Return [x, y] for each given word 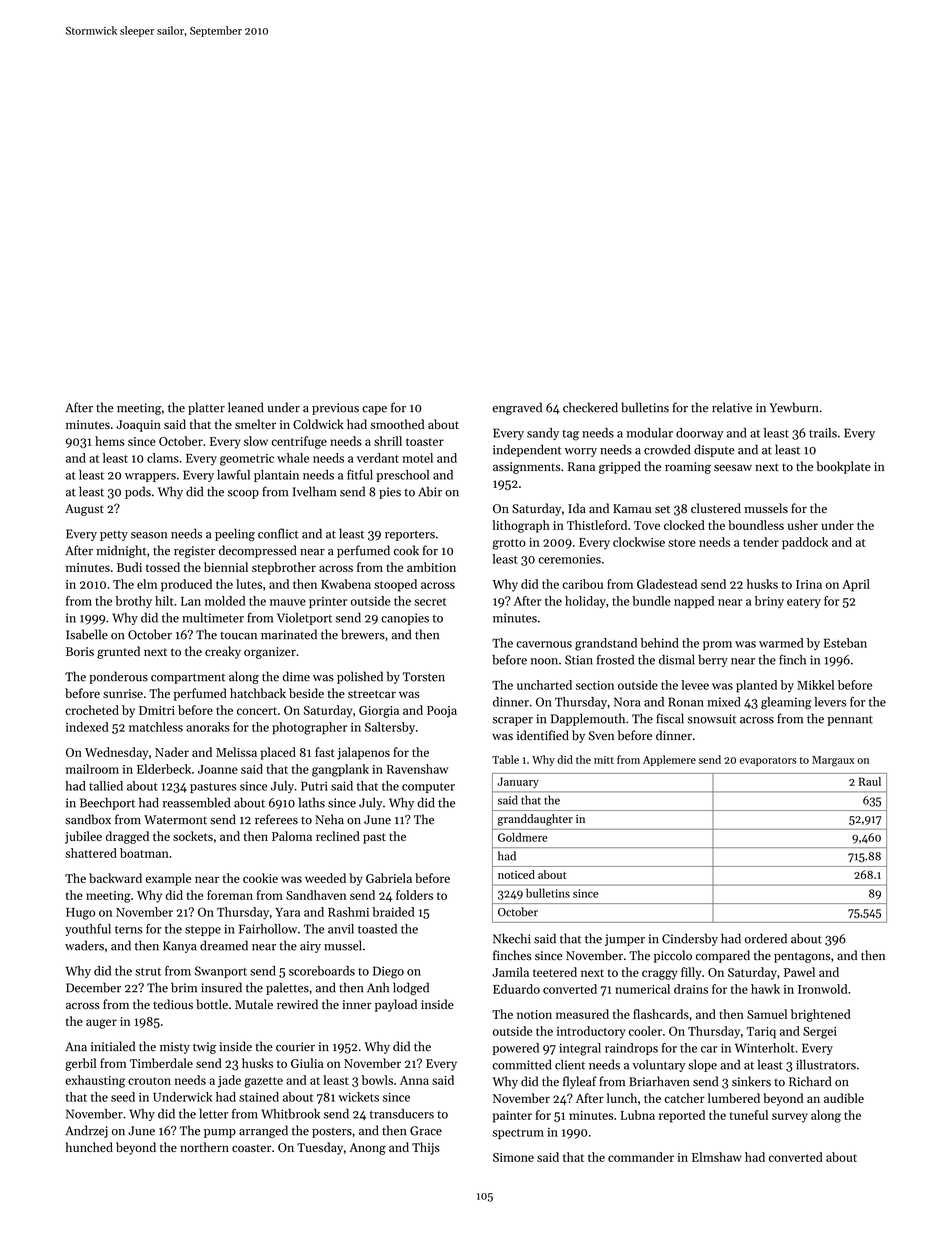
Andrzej [86, 1131]
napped [694, 602]
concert [257, 711]
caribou [582, 584]
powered [516, 1049]
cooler [645, 1031]
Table [505, 759]
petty [114, 536]
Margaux [833, 761]
